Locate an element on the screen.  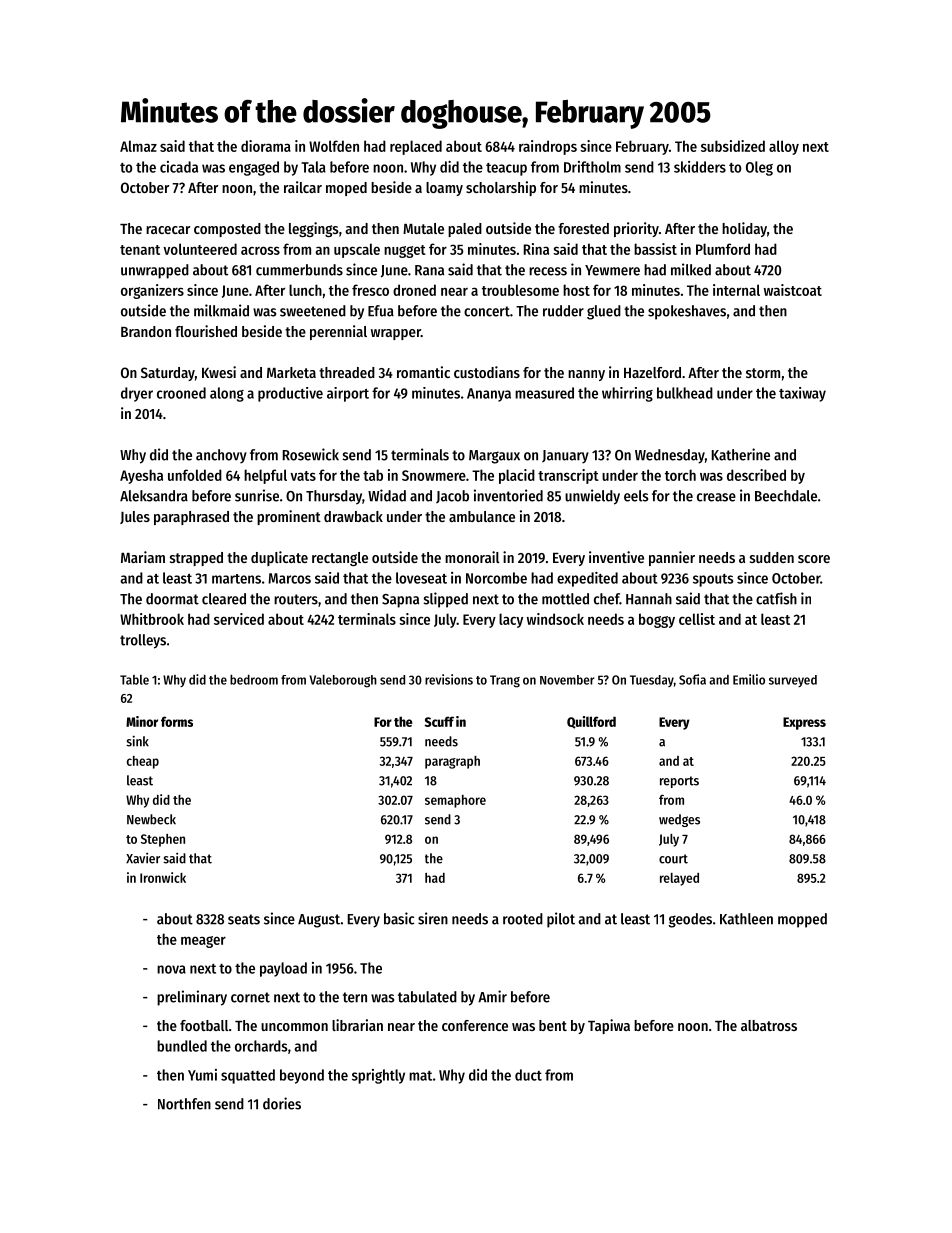
Northfen is located at coordinates (184, 1104).
